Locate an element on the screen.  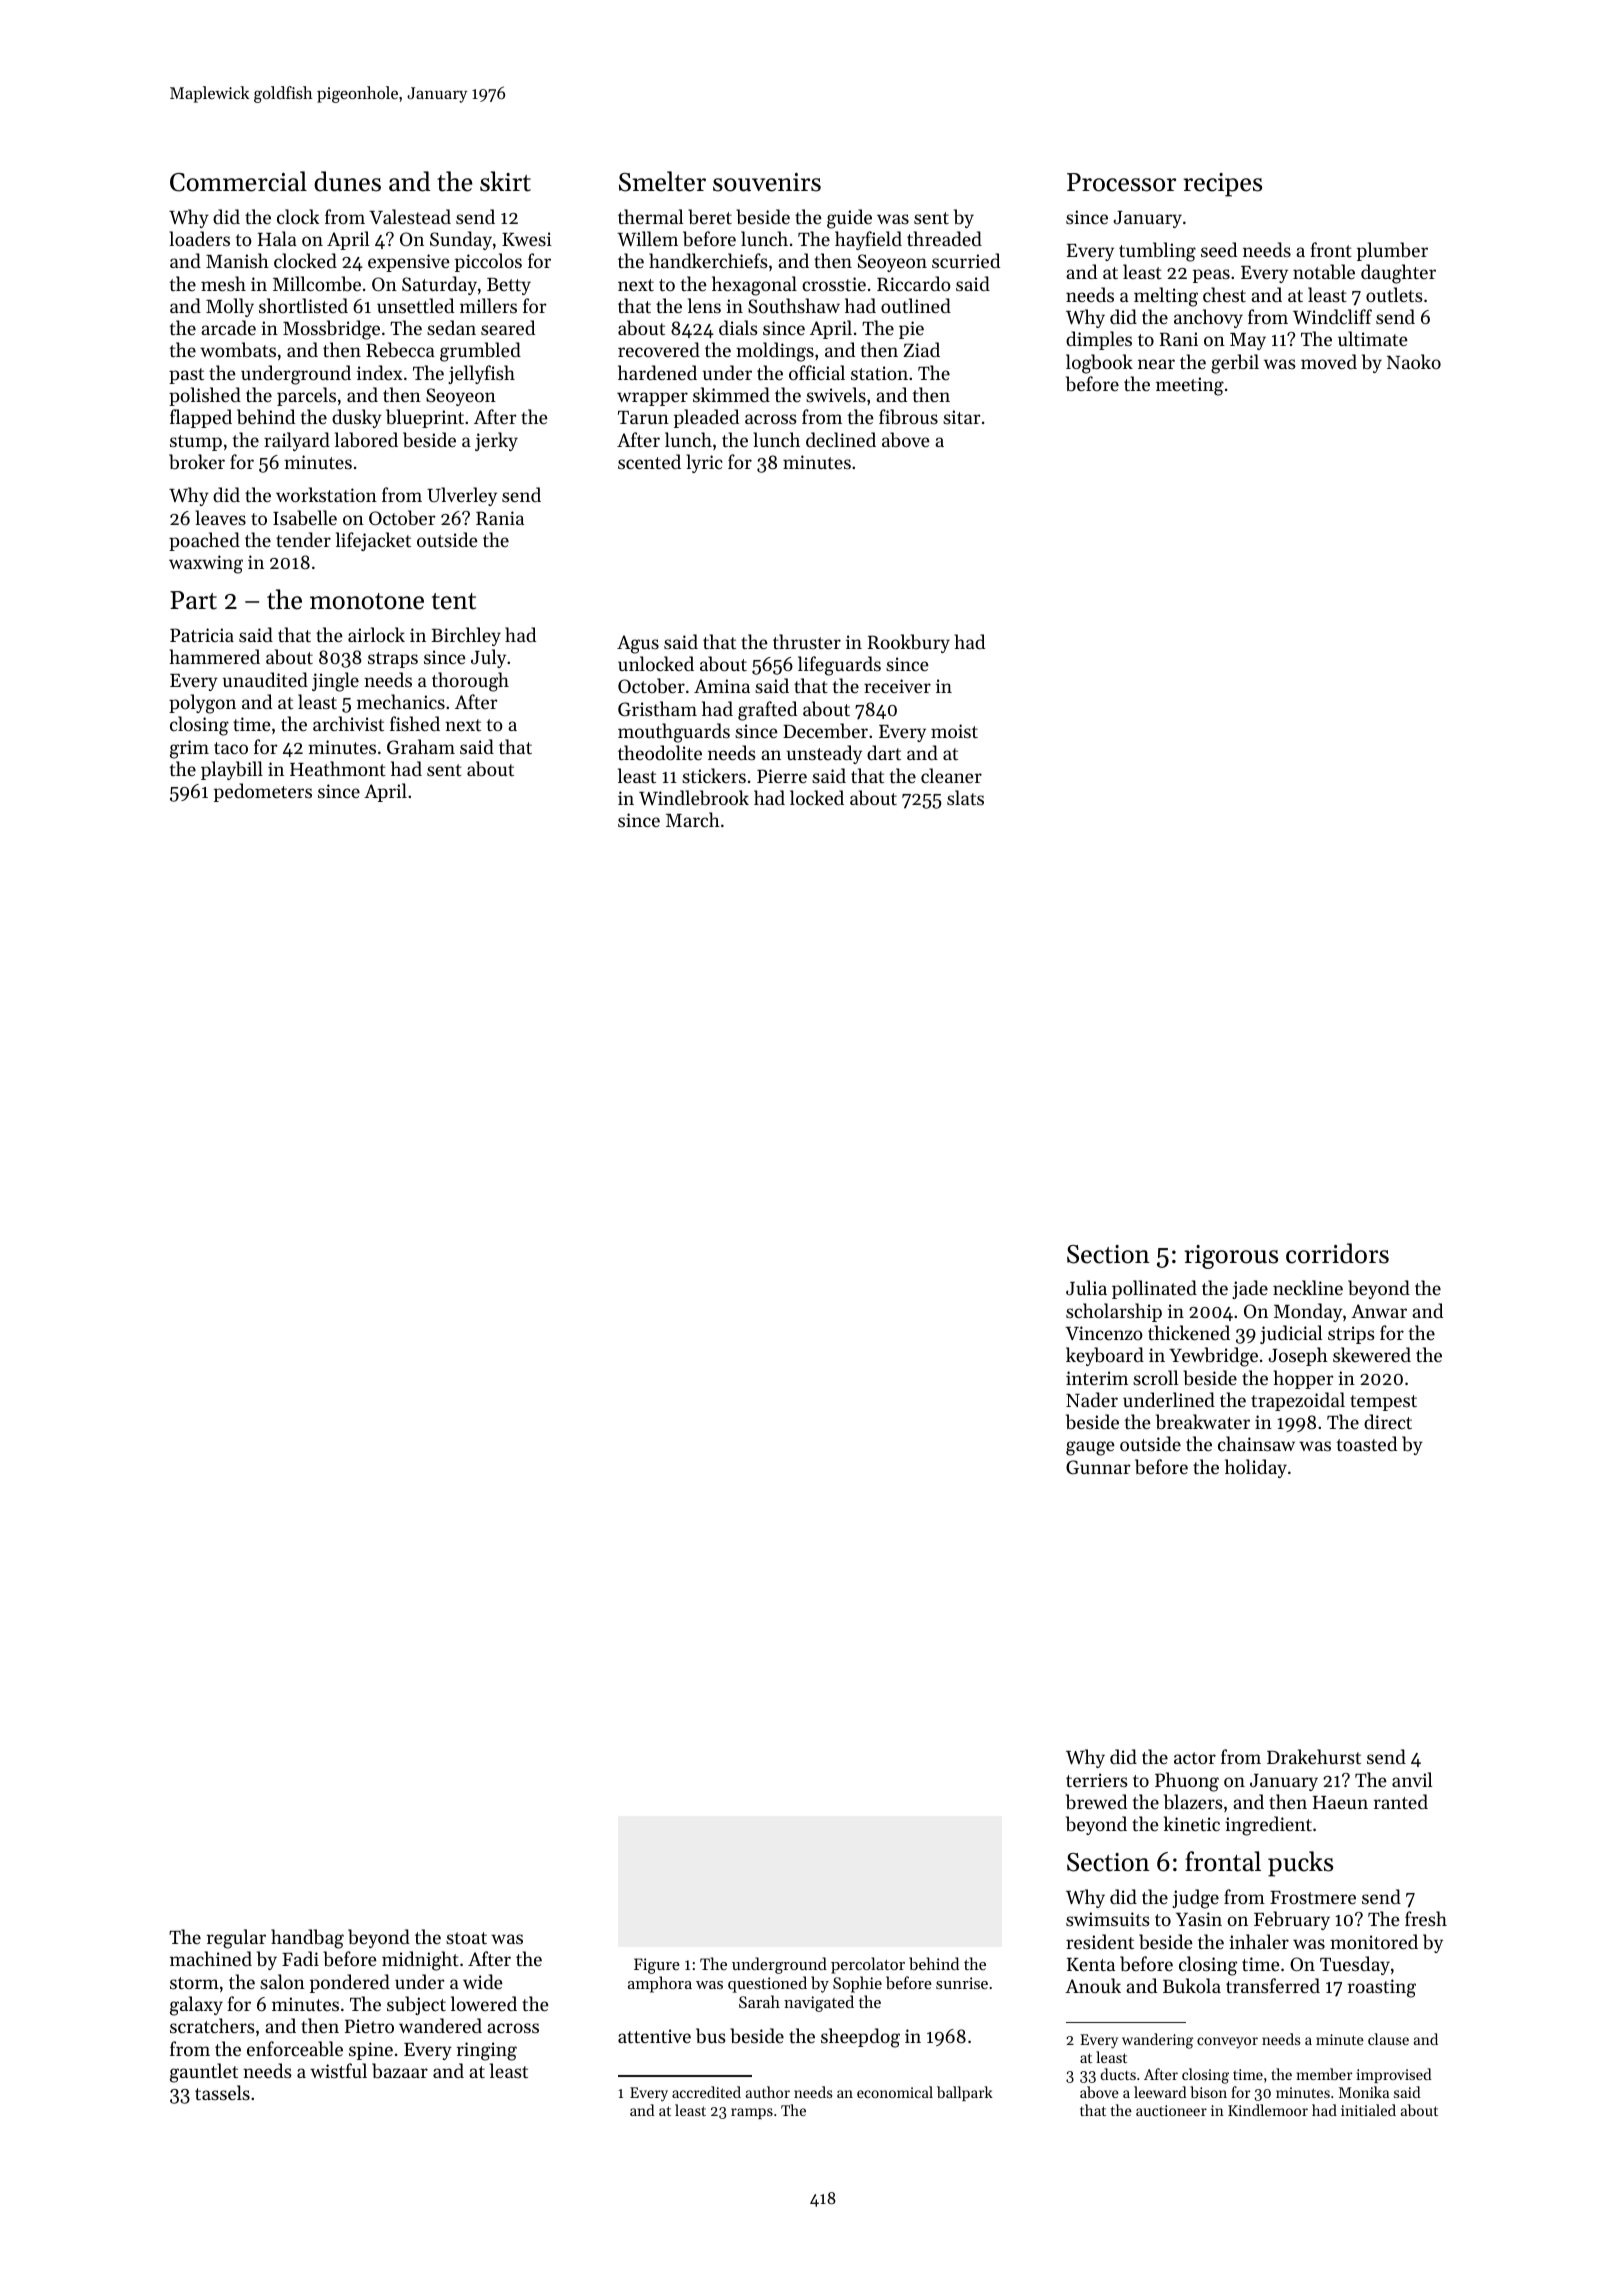
slats is located at coordinates (965, 797).
